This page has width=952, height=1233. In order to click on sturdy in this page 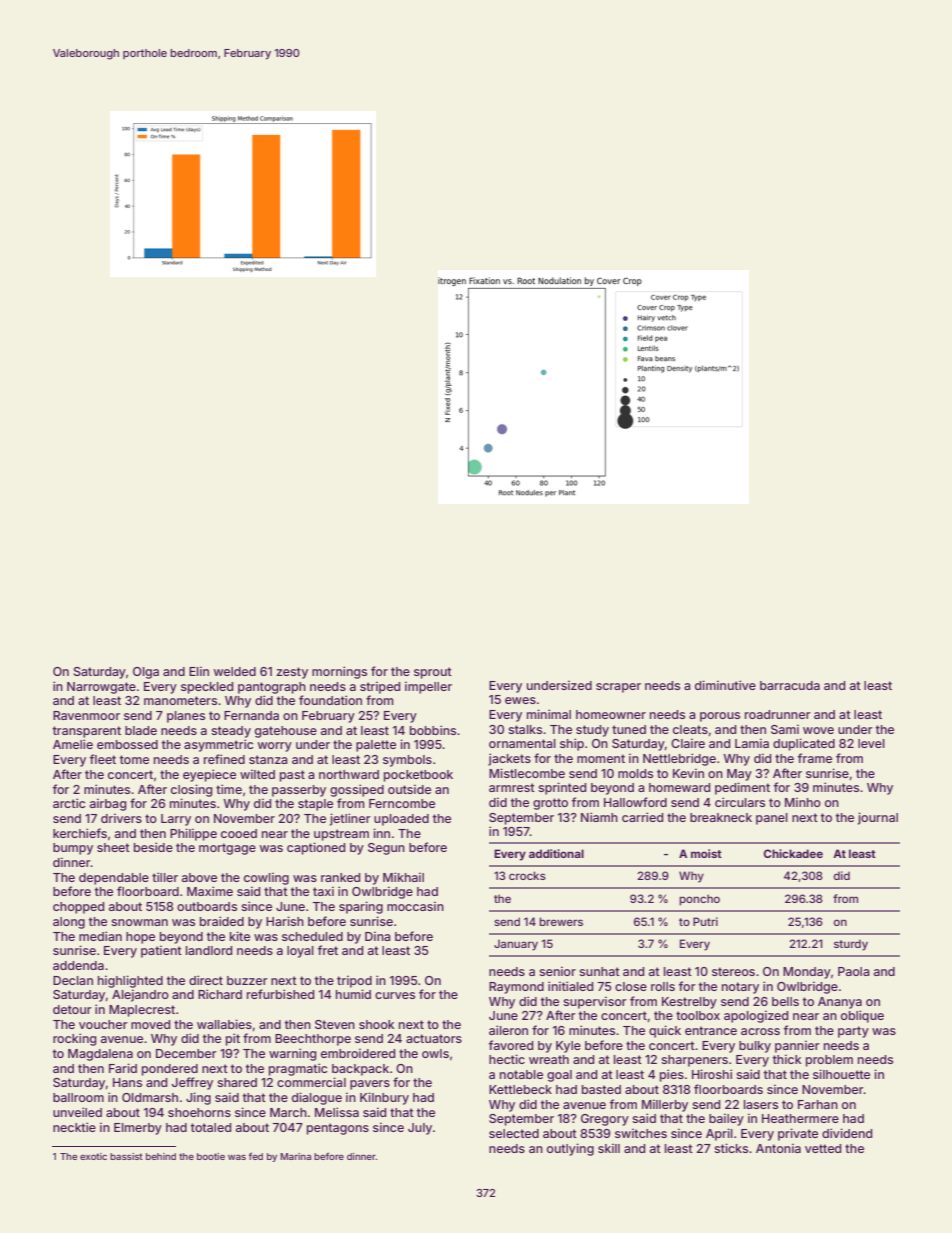, I will do `click(851, 945)`.
